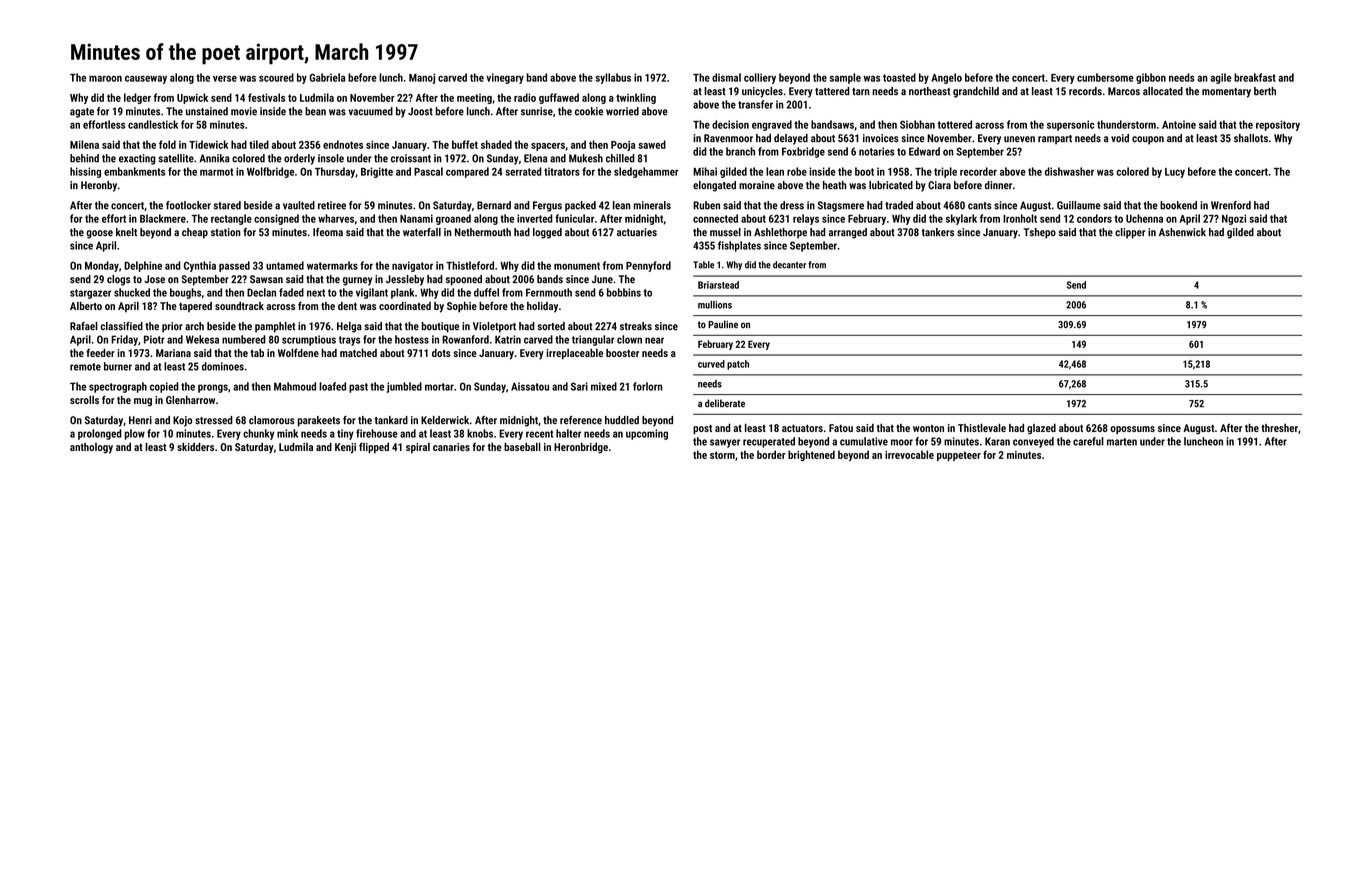  Describe the element at coordinates (418, 448) in the document. I see `spiral` at that location.
